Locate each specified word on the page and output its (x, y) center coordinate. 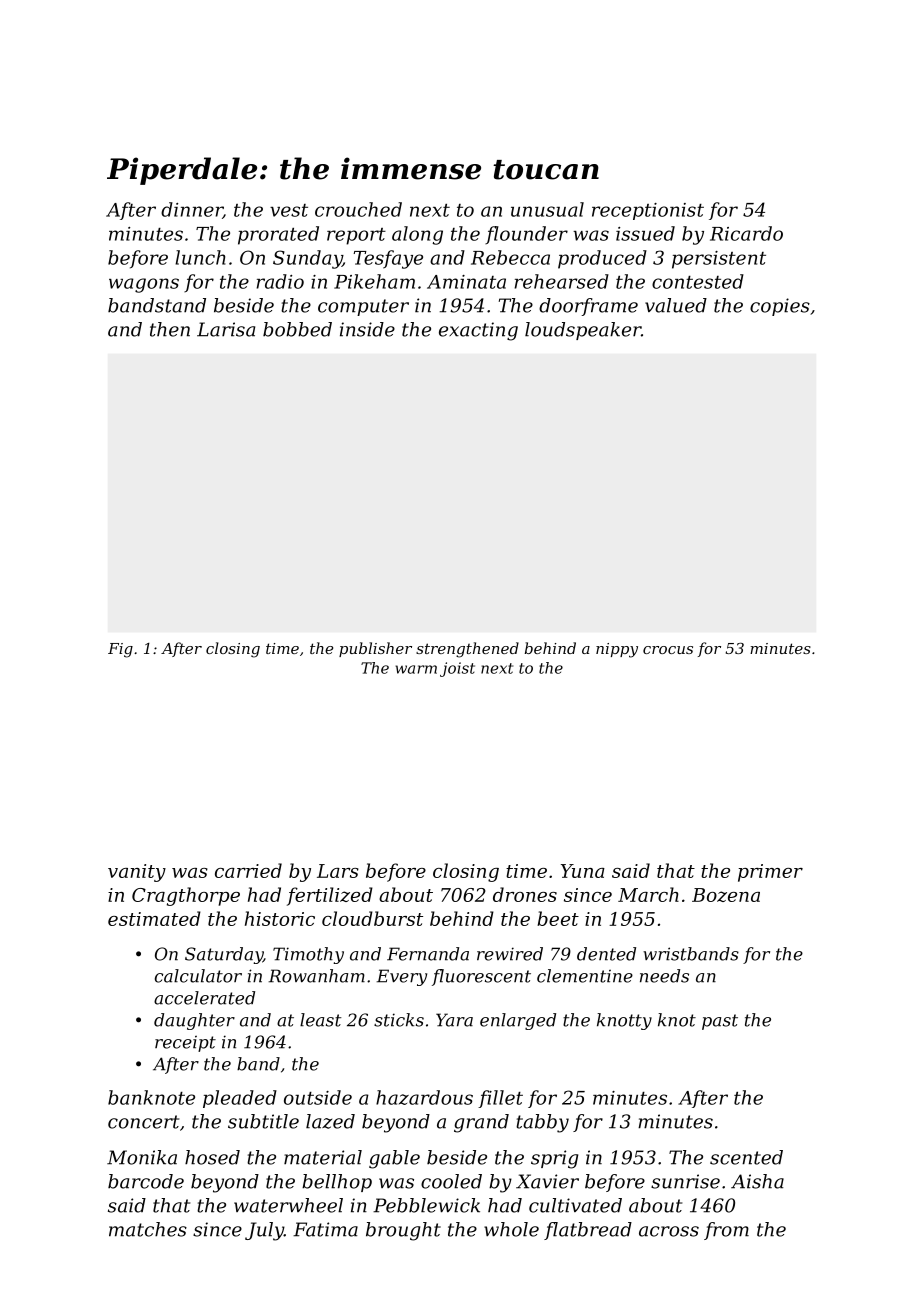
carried (248, 870)
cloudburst (372, 918)
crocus (668, 650)
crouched (358, 209)
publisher (375, 649)
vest (289, 210)
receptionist (648, 211)
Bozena (726, 895)
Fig (120, 650)
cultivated (575, 1205)
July (264, 1231)
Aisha (757, 1181)
